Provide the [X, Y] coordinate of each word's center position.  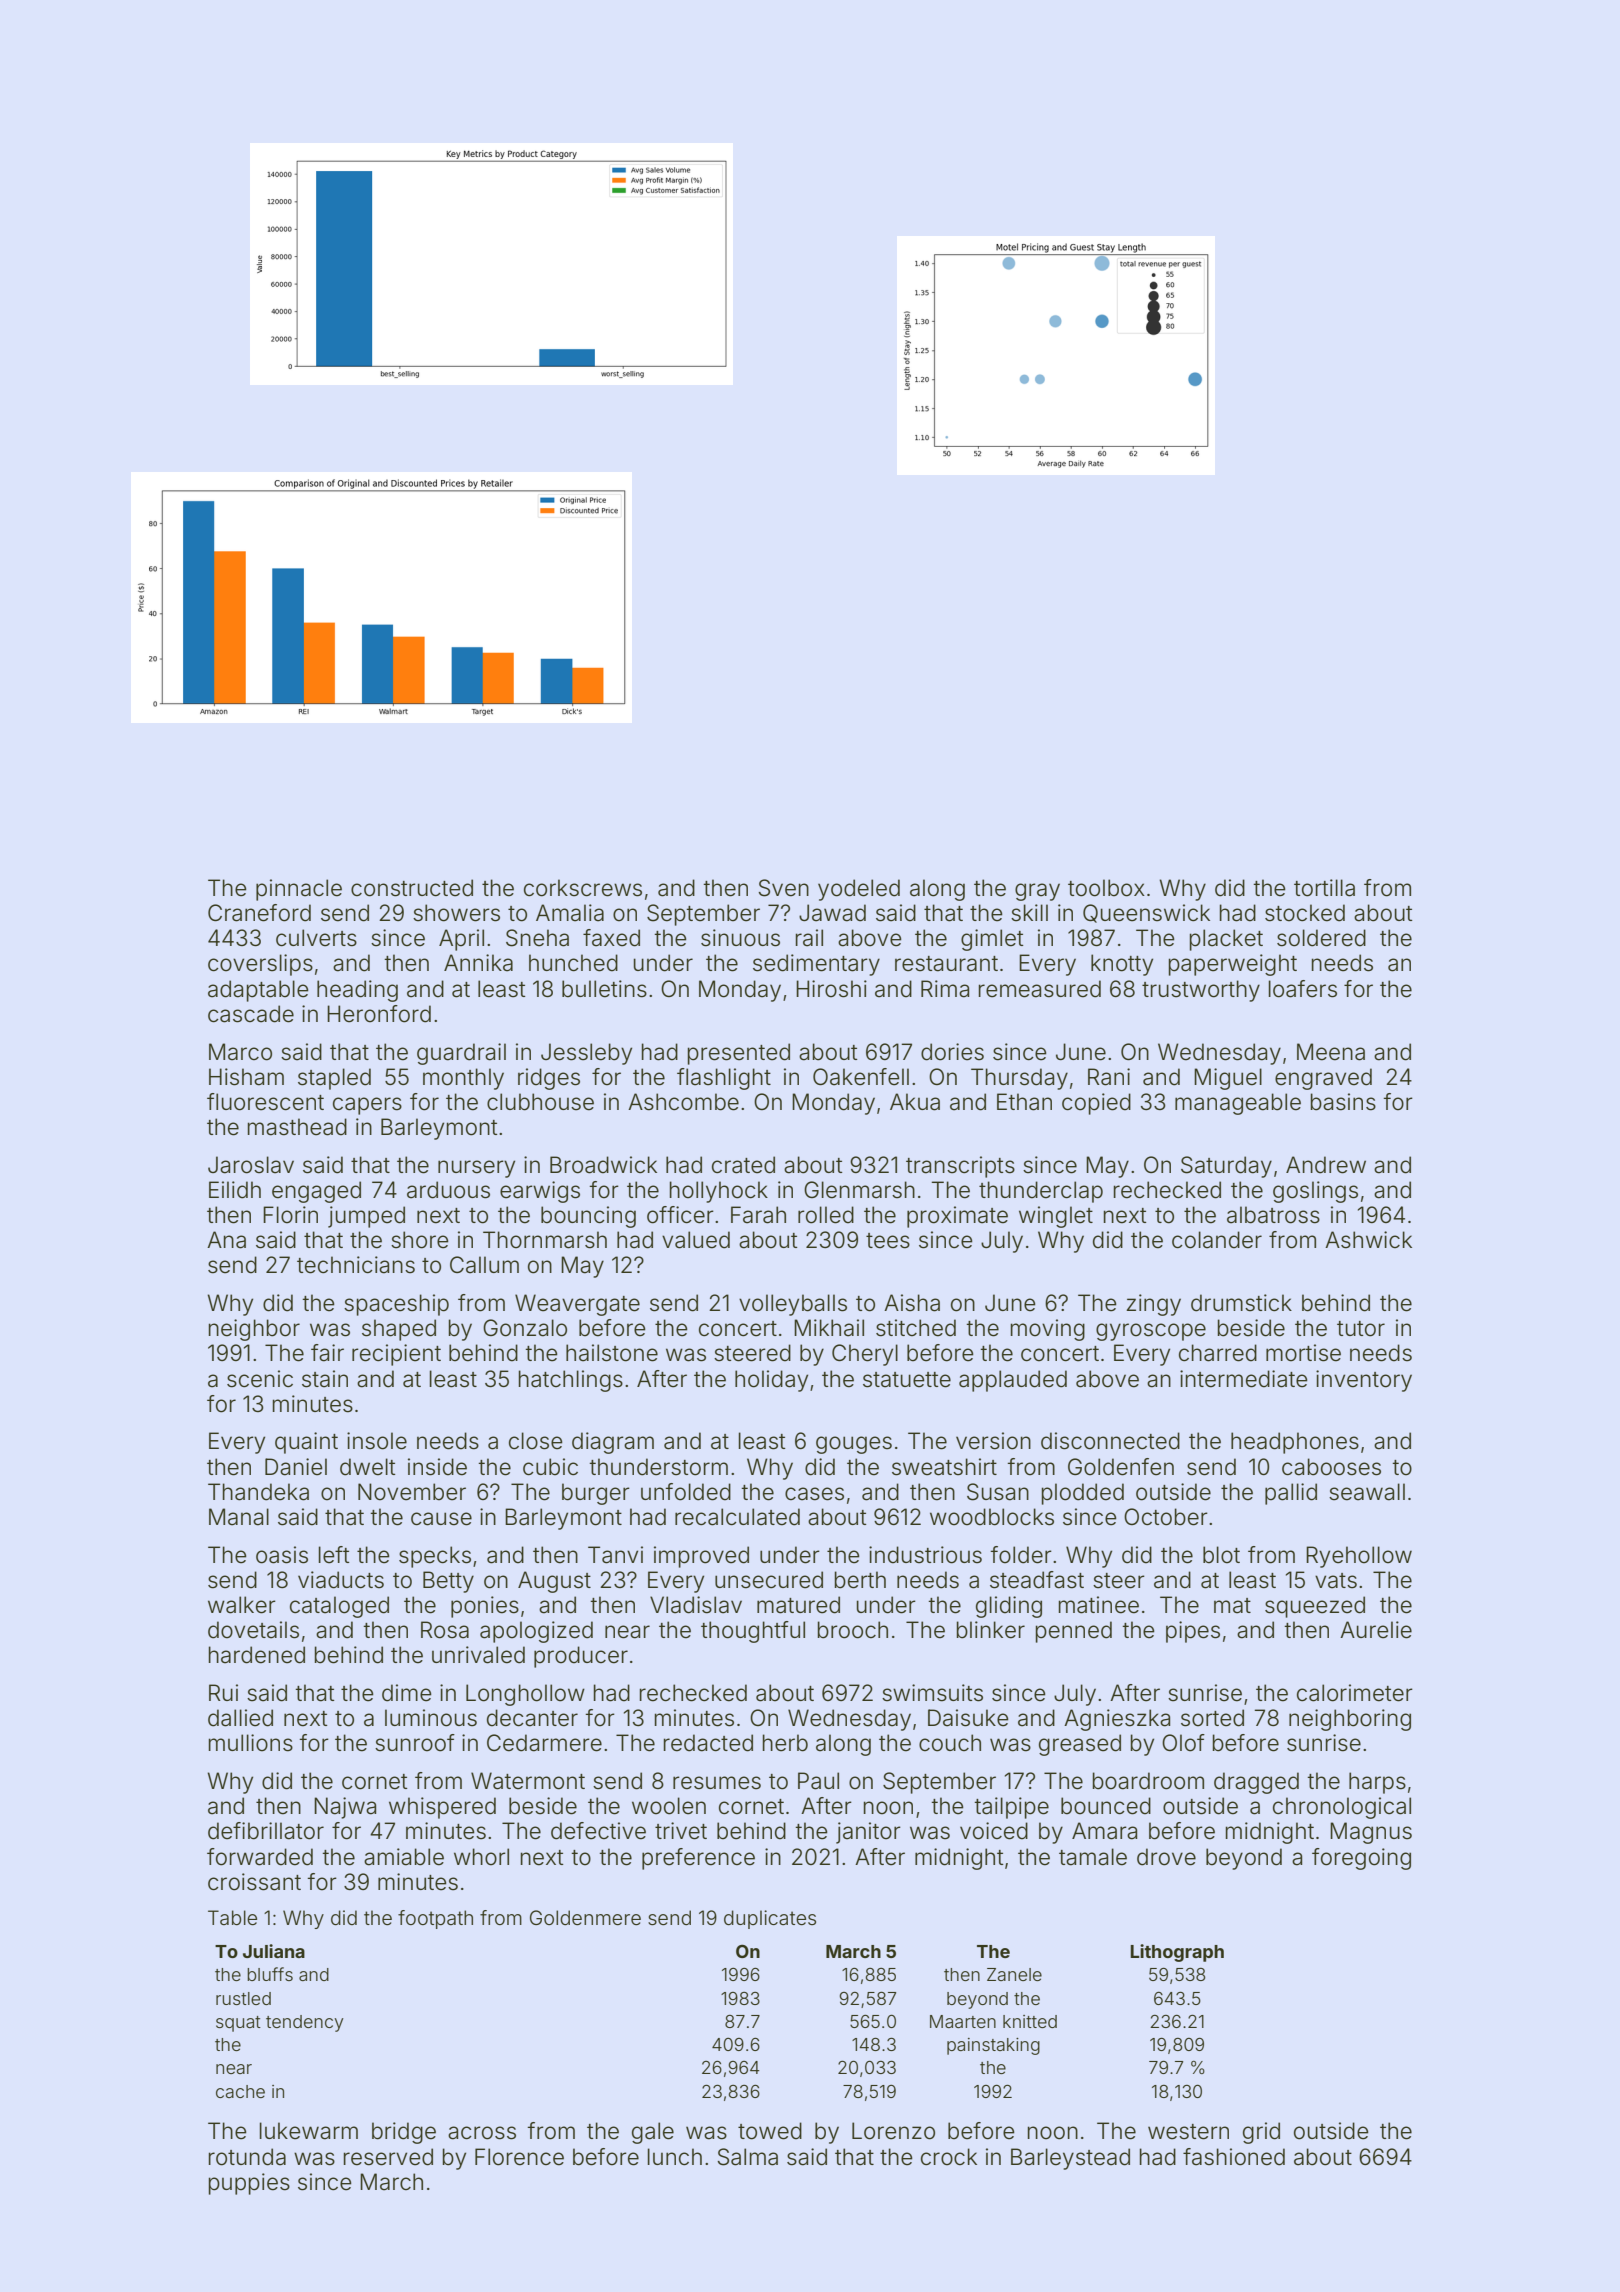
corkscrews [583, 888]
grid [1261, 2133]
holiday [771, 1381]
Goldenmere [585, 1917]
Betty [448, 1582]
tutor [1361, 1329]
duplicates [770, 1919]
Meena [1331, 1052]
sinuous [740, 938]
